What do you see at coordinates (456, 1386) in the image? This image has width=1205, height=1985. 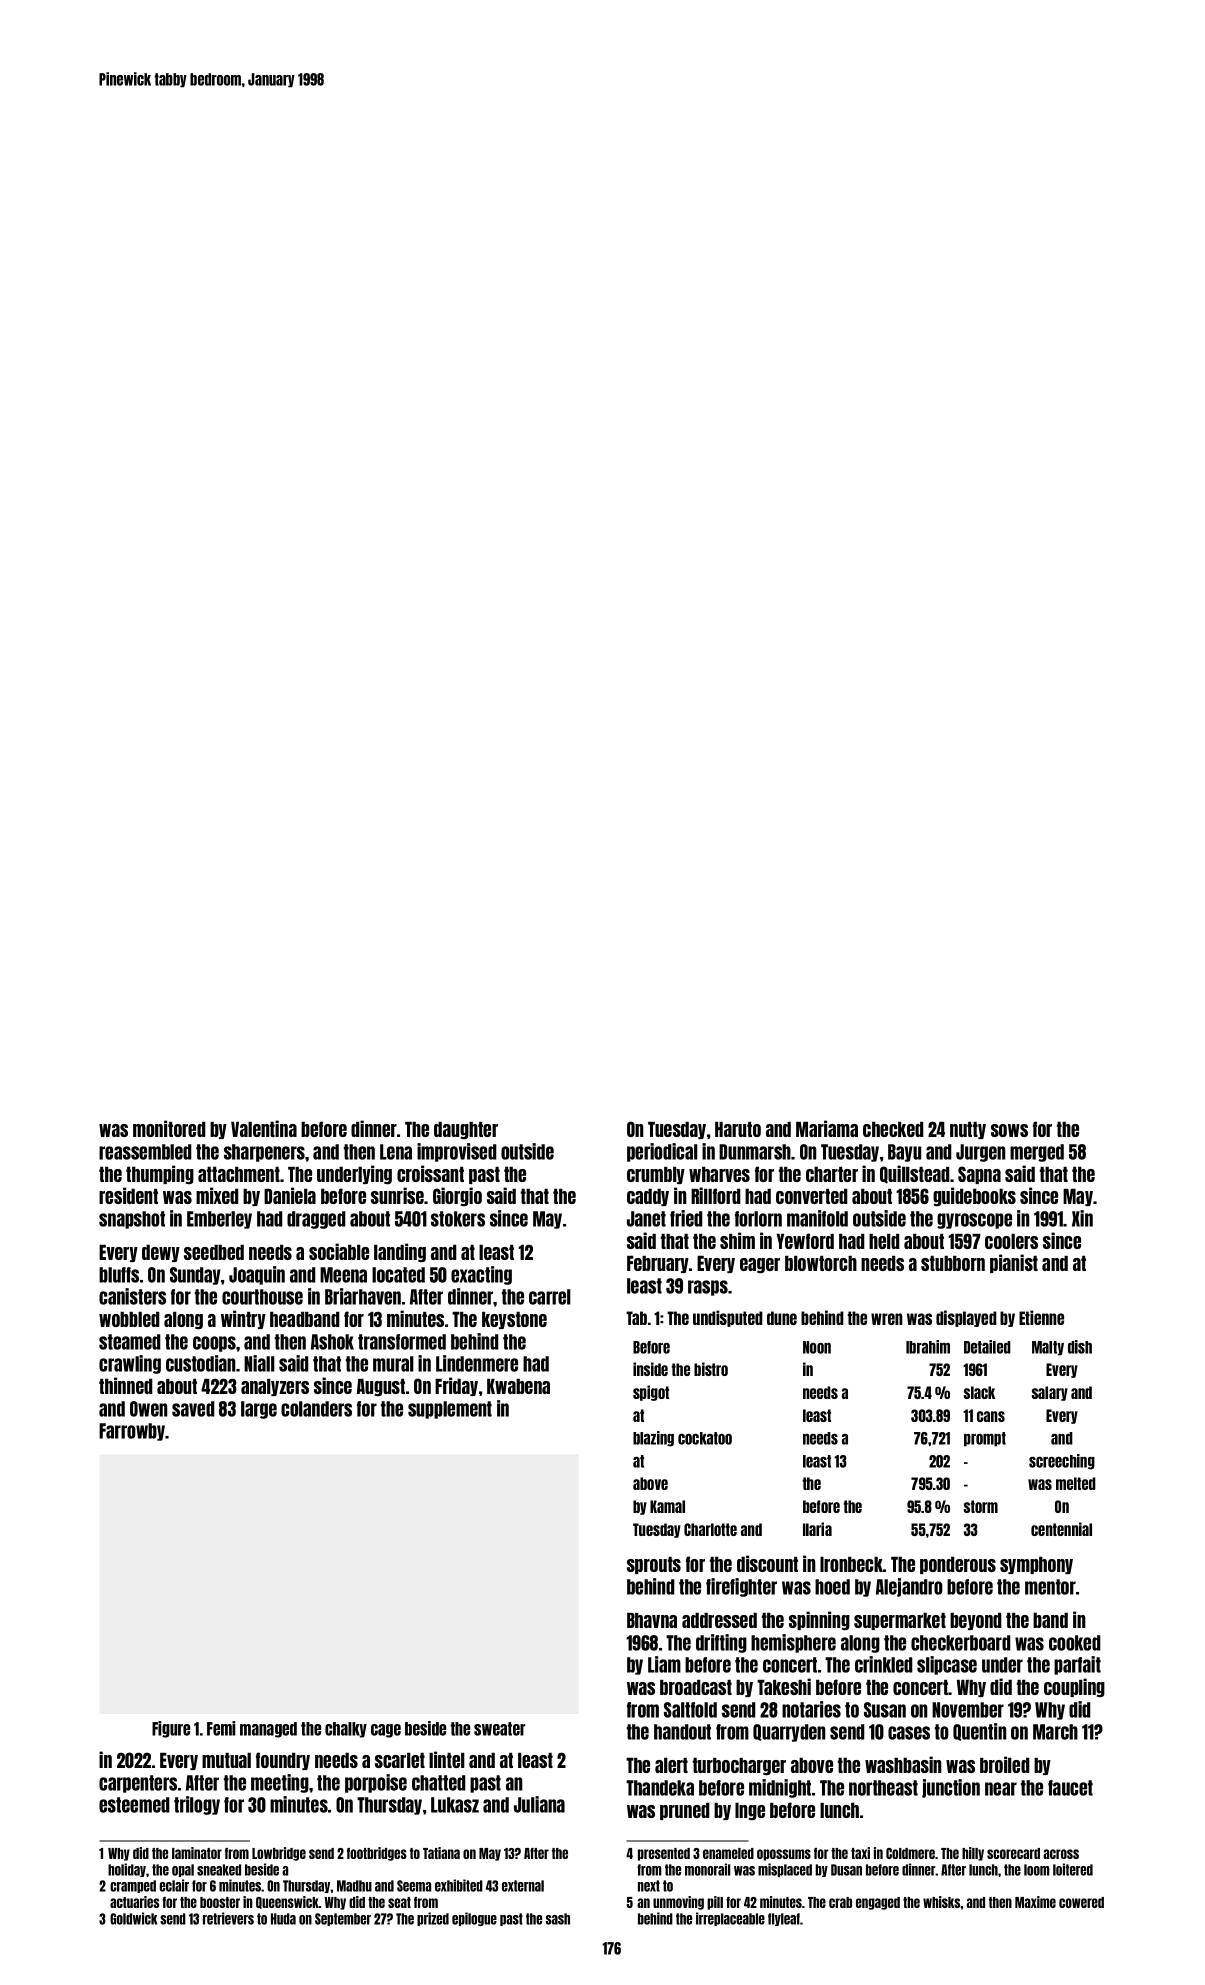 I see `Friday` at bounding box center [456, 1386].
